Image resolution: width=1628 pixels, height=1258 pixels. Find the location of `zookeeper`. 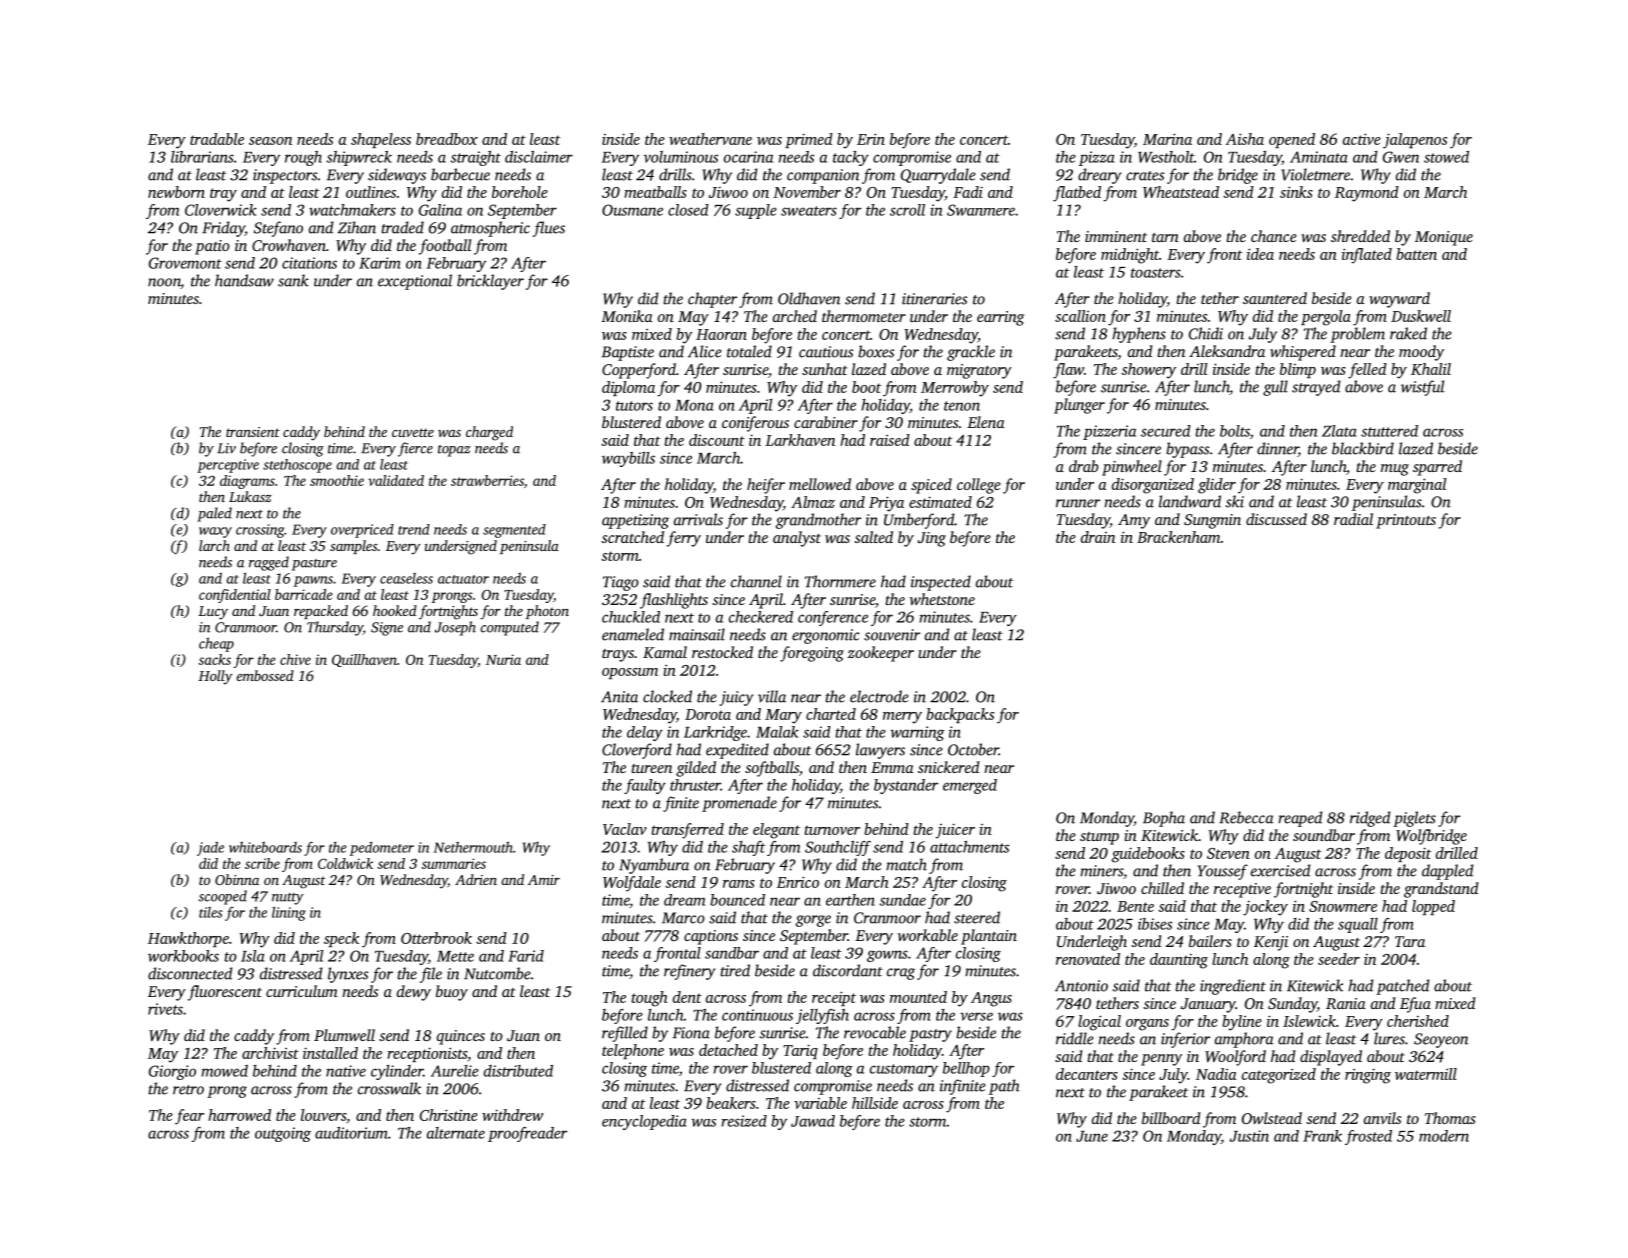

zookeeper is located at coordinates (881, 654).
